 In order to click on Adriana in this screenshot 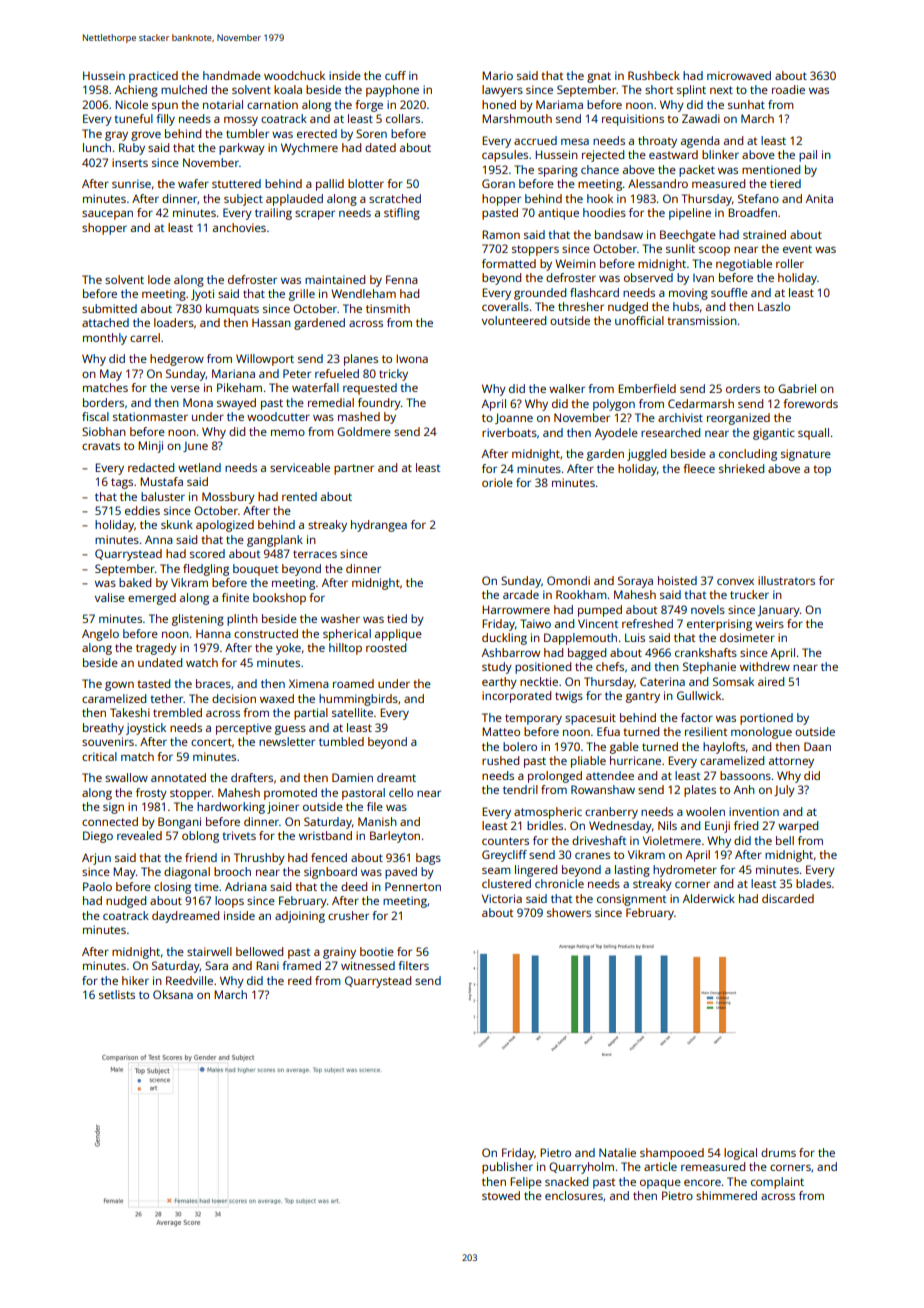, I will do `click(246, 886)`.
